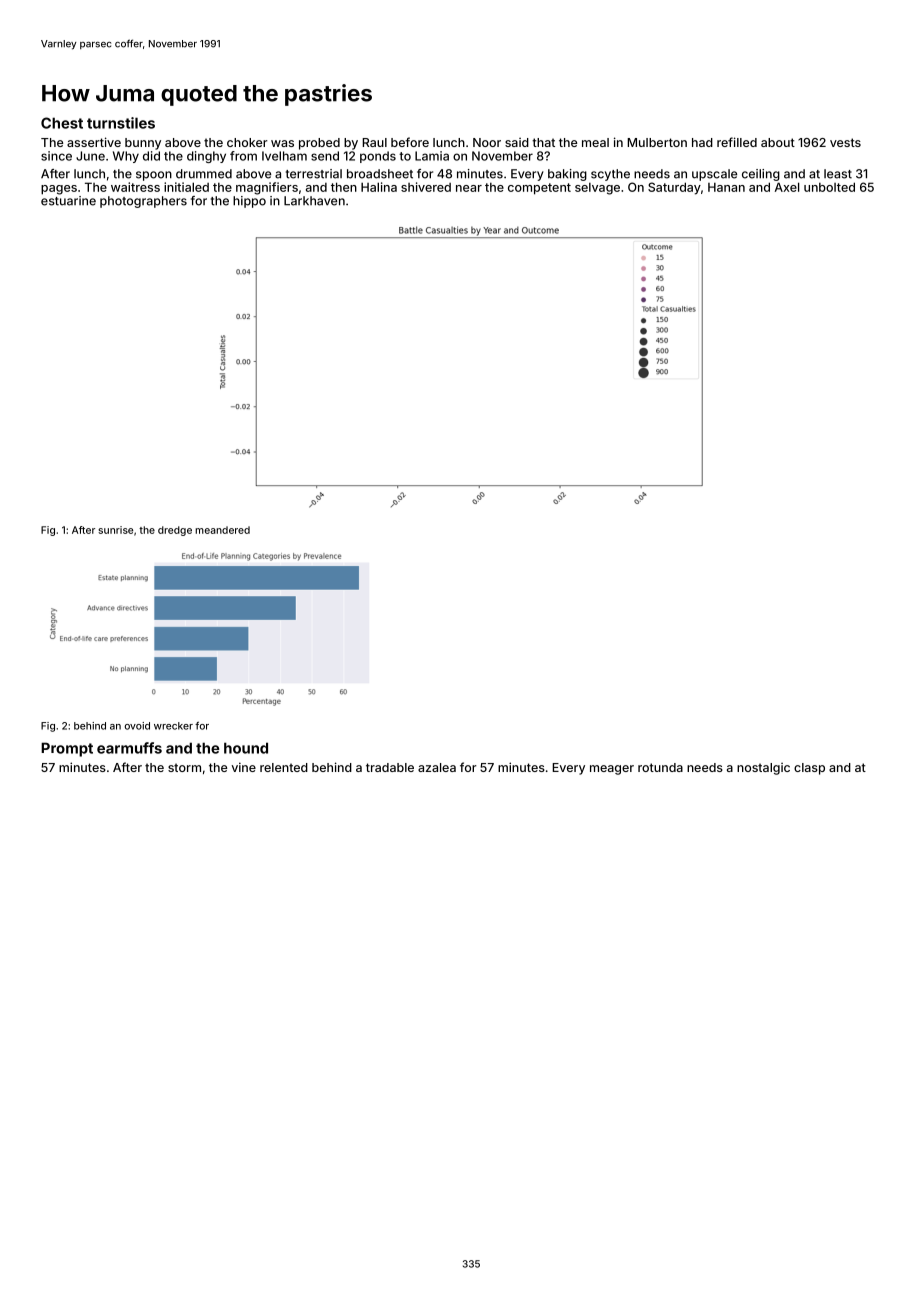  I want to click on dredge, so click(175, 531).
